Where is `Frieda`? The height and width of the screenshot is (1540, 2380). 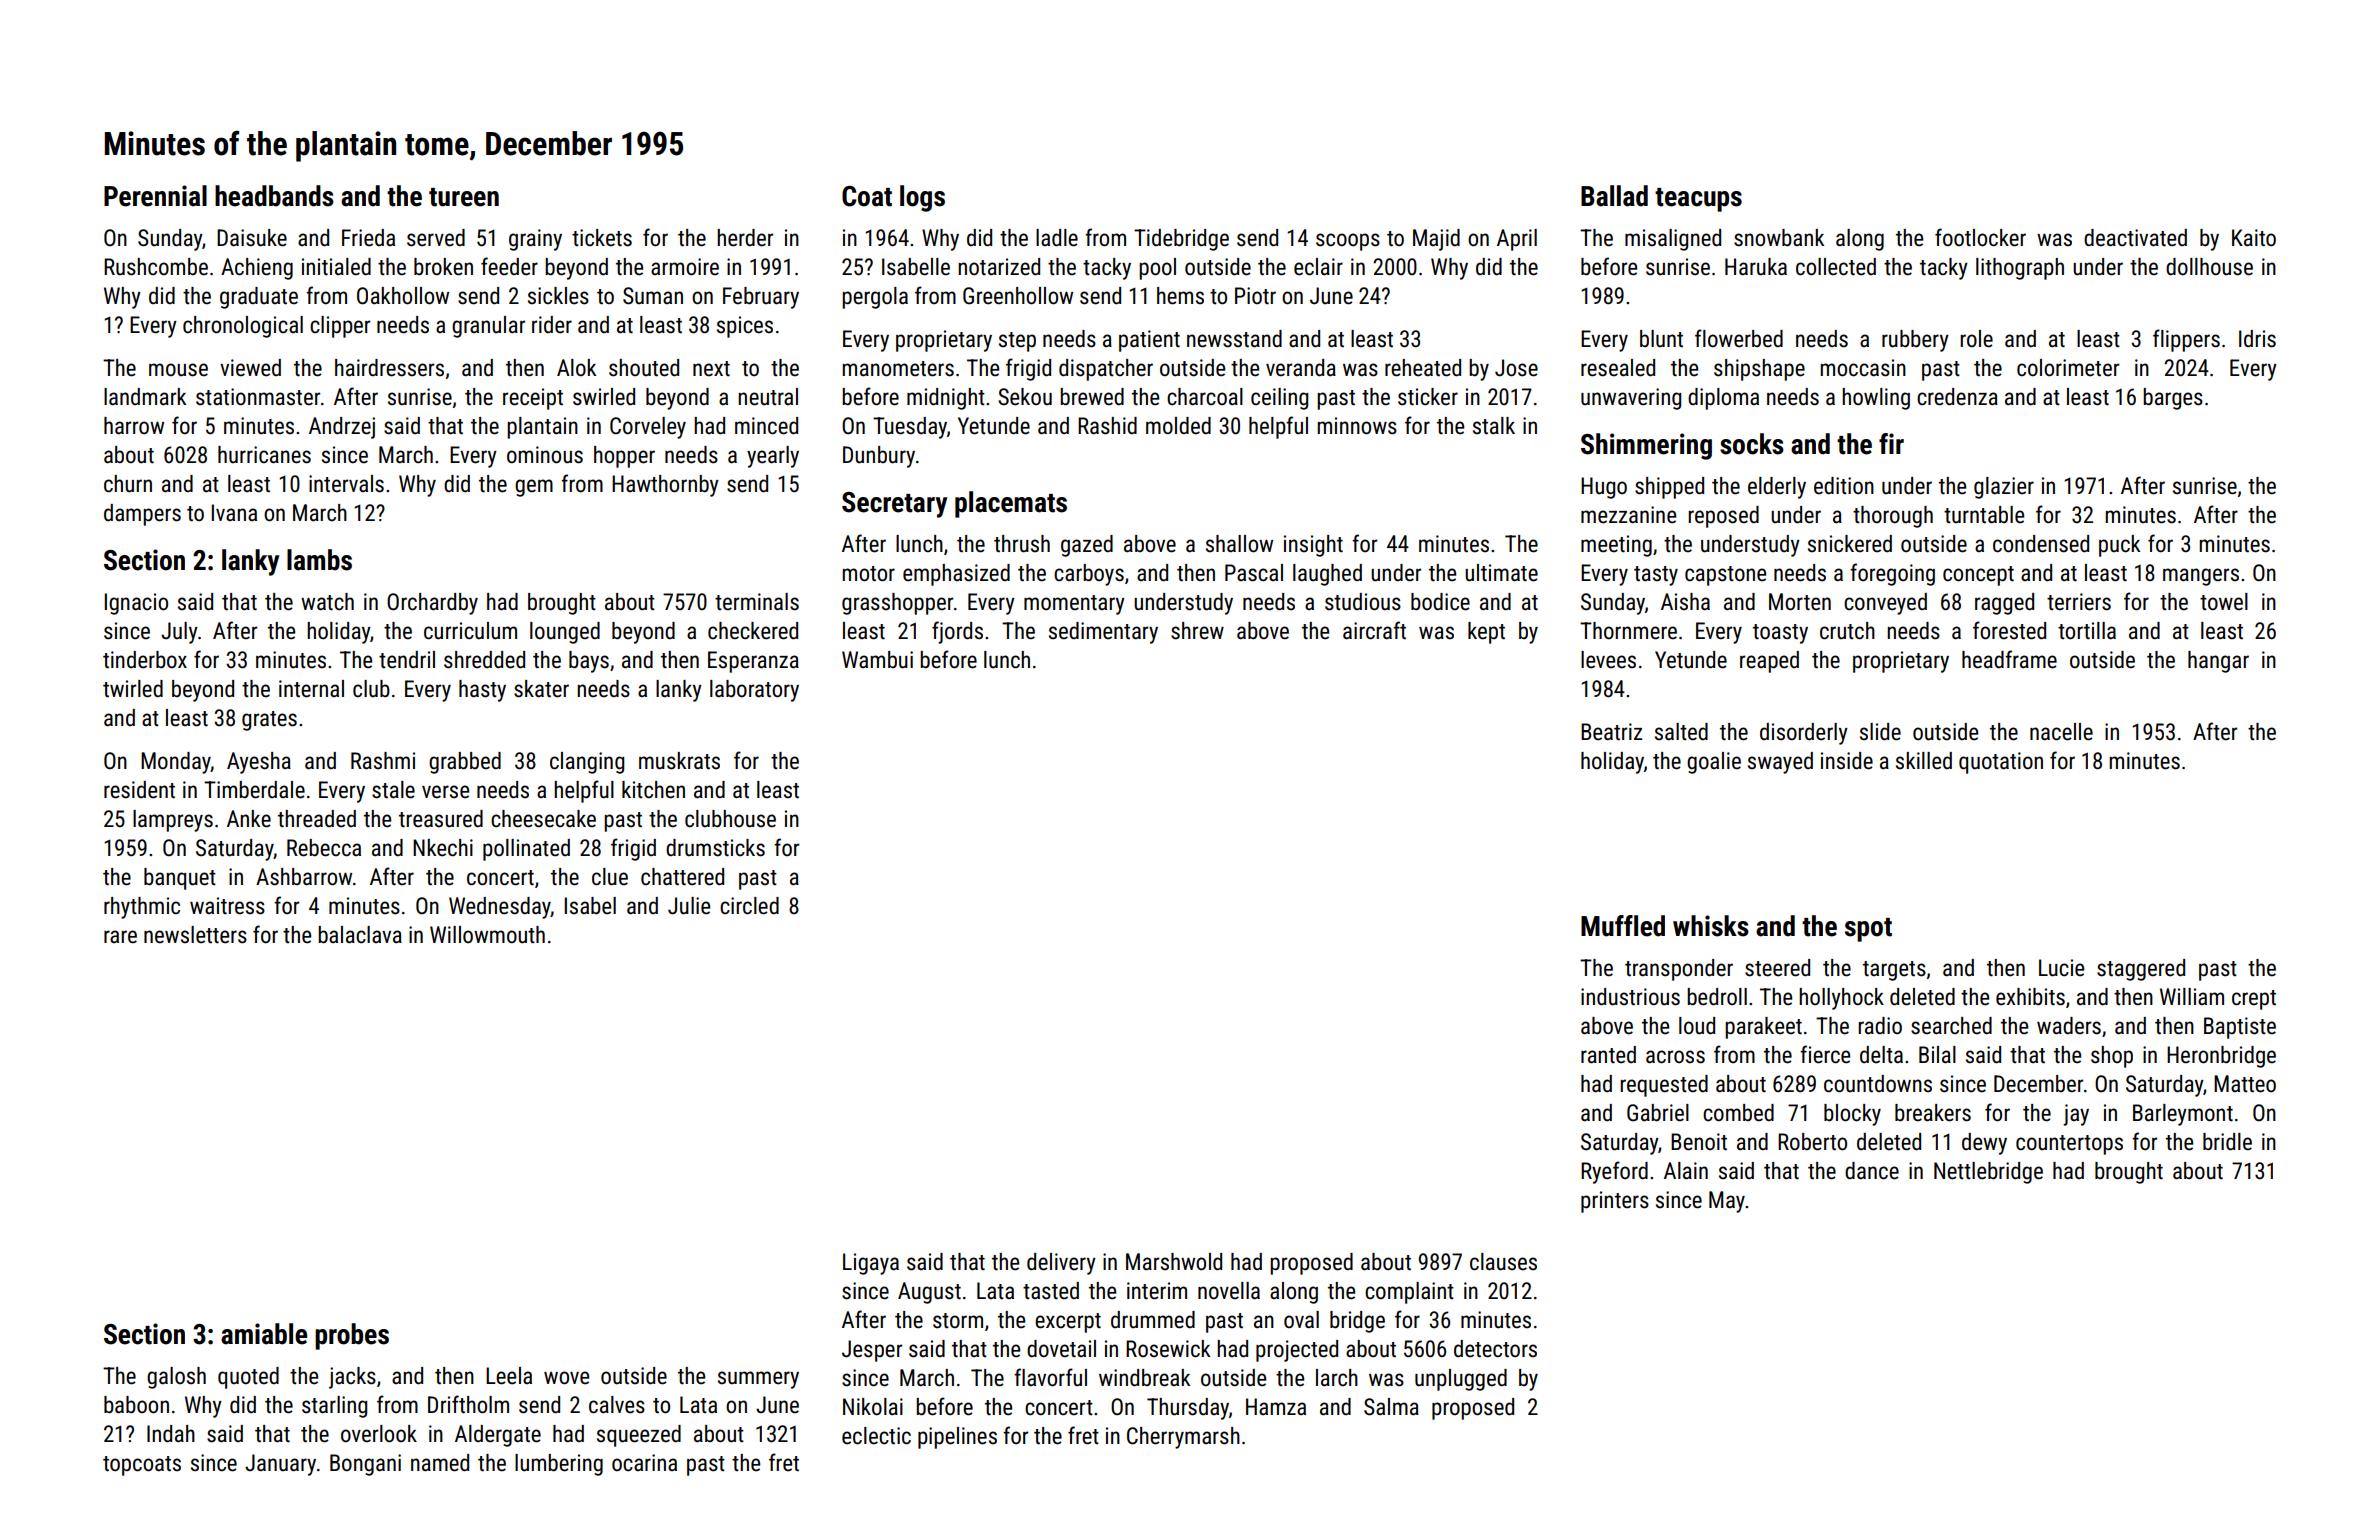
Frieda is located at coordinates (368, 238).
